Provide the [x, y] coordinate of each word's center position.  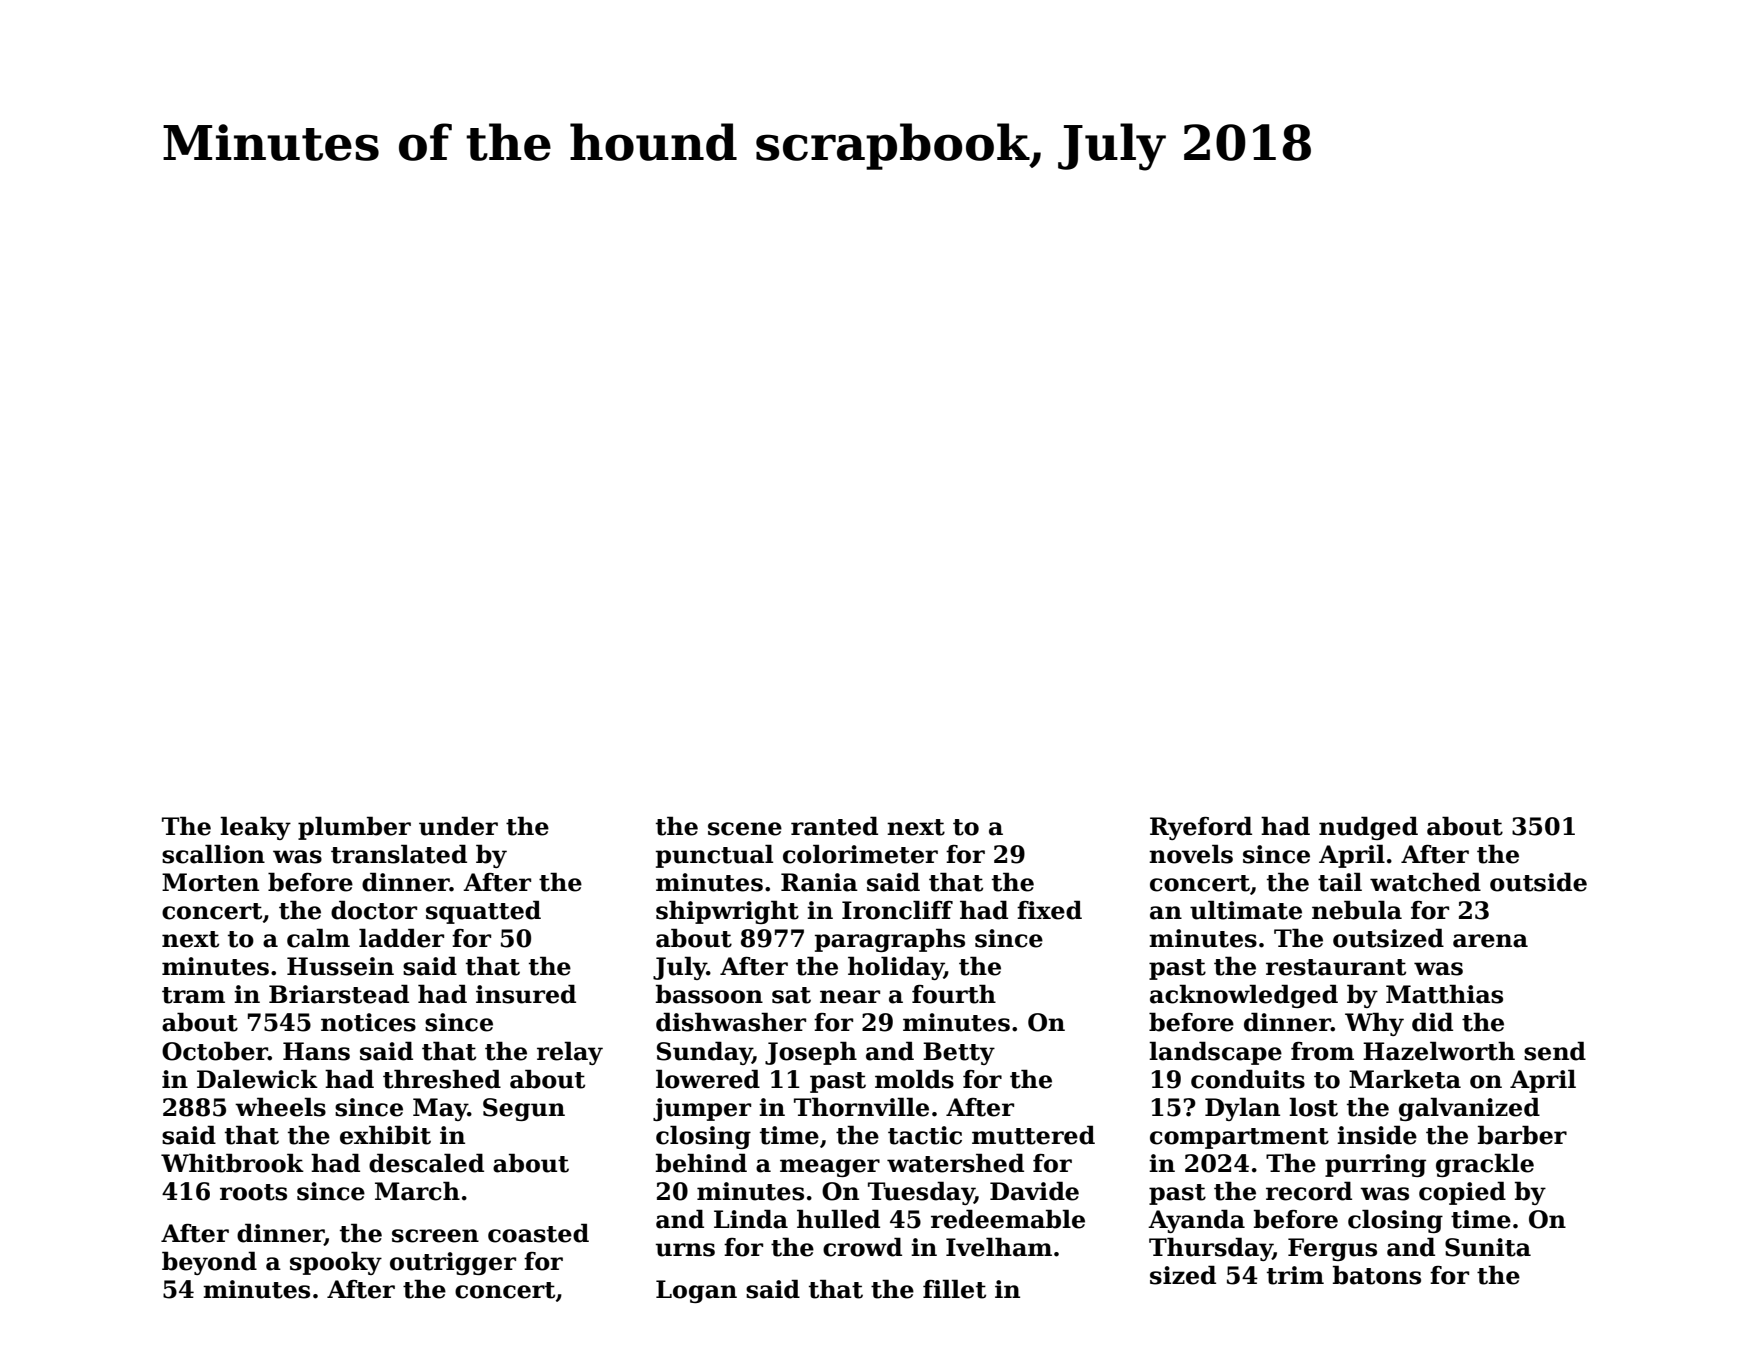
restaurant [1336, 967]
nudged [1368, 828]
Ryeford [1201, 828]
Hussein [340, 966]
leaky [255, 828]
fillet [954, 1289]
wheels [280, 1107]
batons [1377, 1275]
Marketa [1405, 1079]
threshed [442, 1079]
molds [914, 1079]
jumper [702, 1109]
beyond [209, 1263]
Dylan [1242, 1109]
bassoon [709, 994]
